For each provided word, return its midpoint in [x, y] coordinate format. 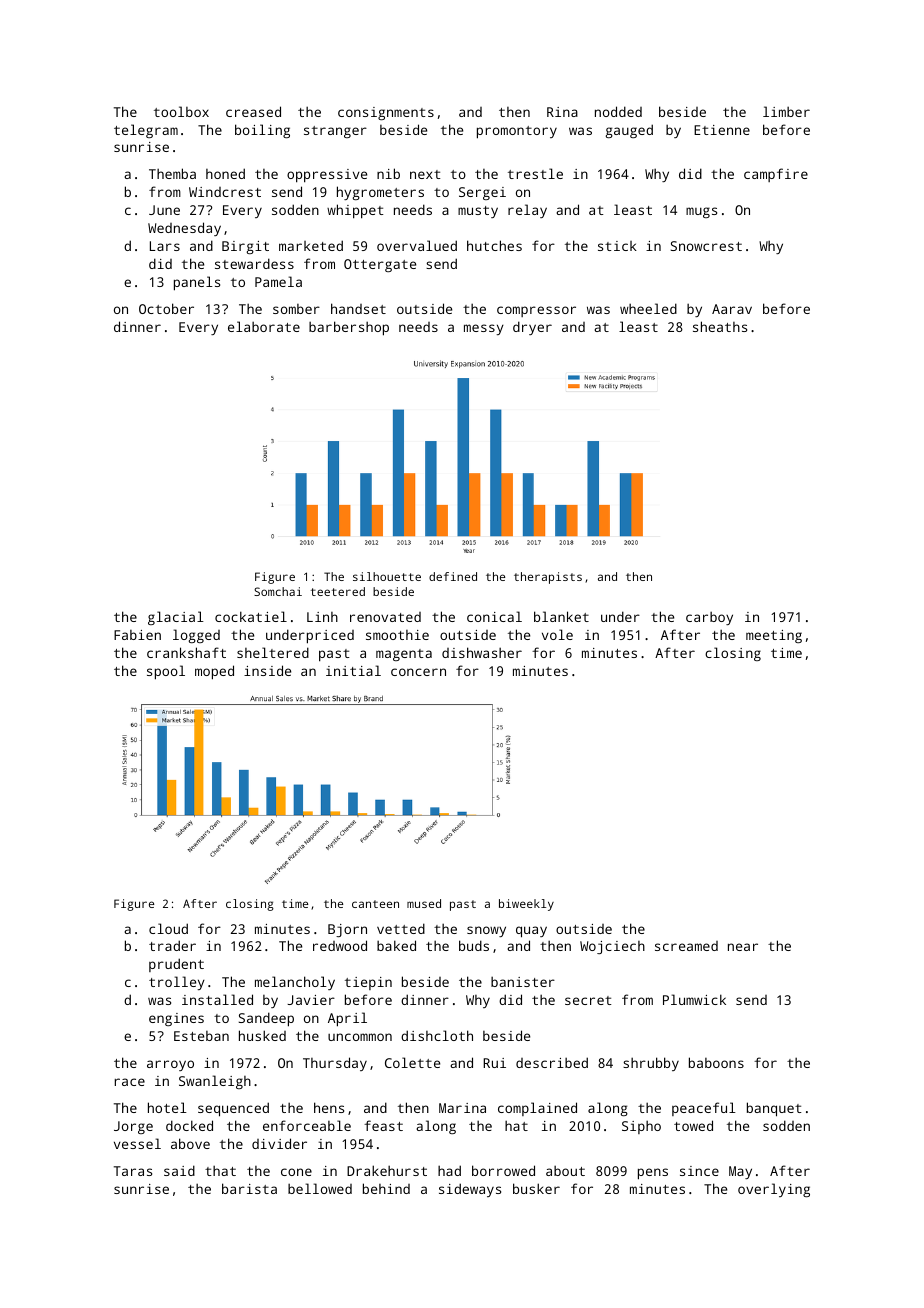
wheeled [648, 308]
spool [166, 672]
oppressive [327, 176]
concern [418, 672]
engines [176, 1019]
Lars [165, 246]
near [743, 947]
